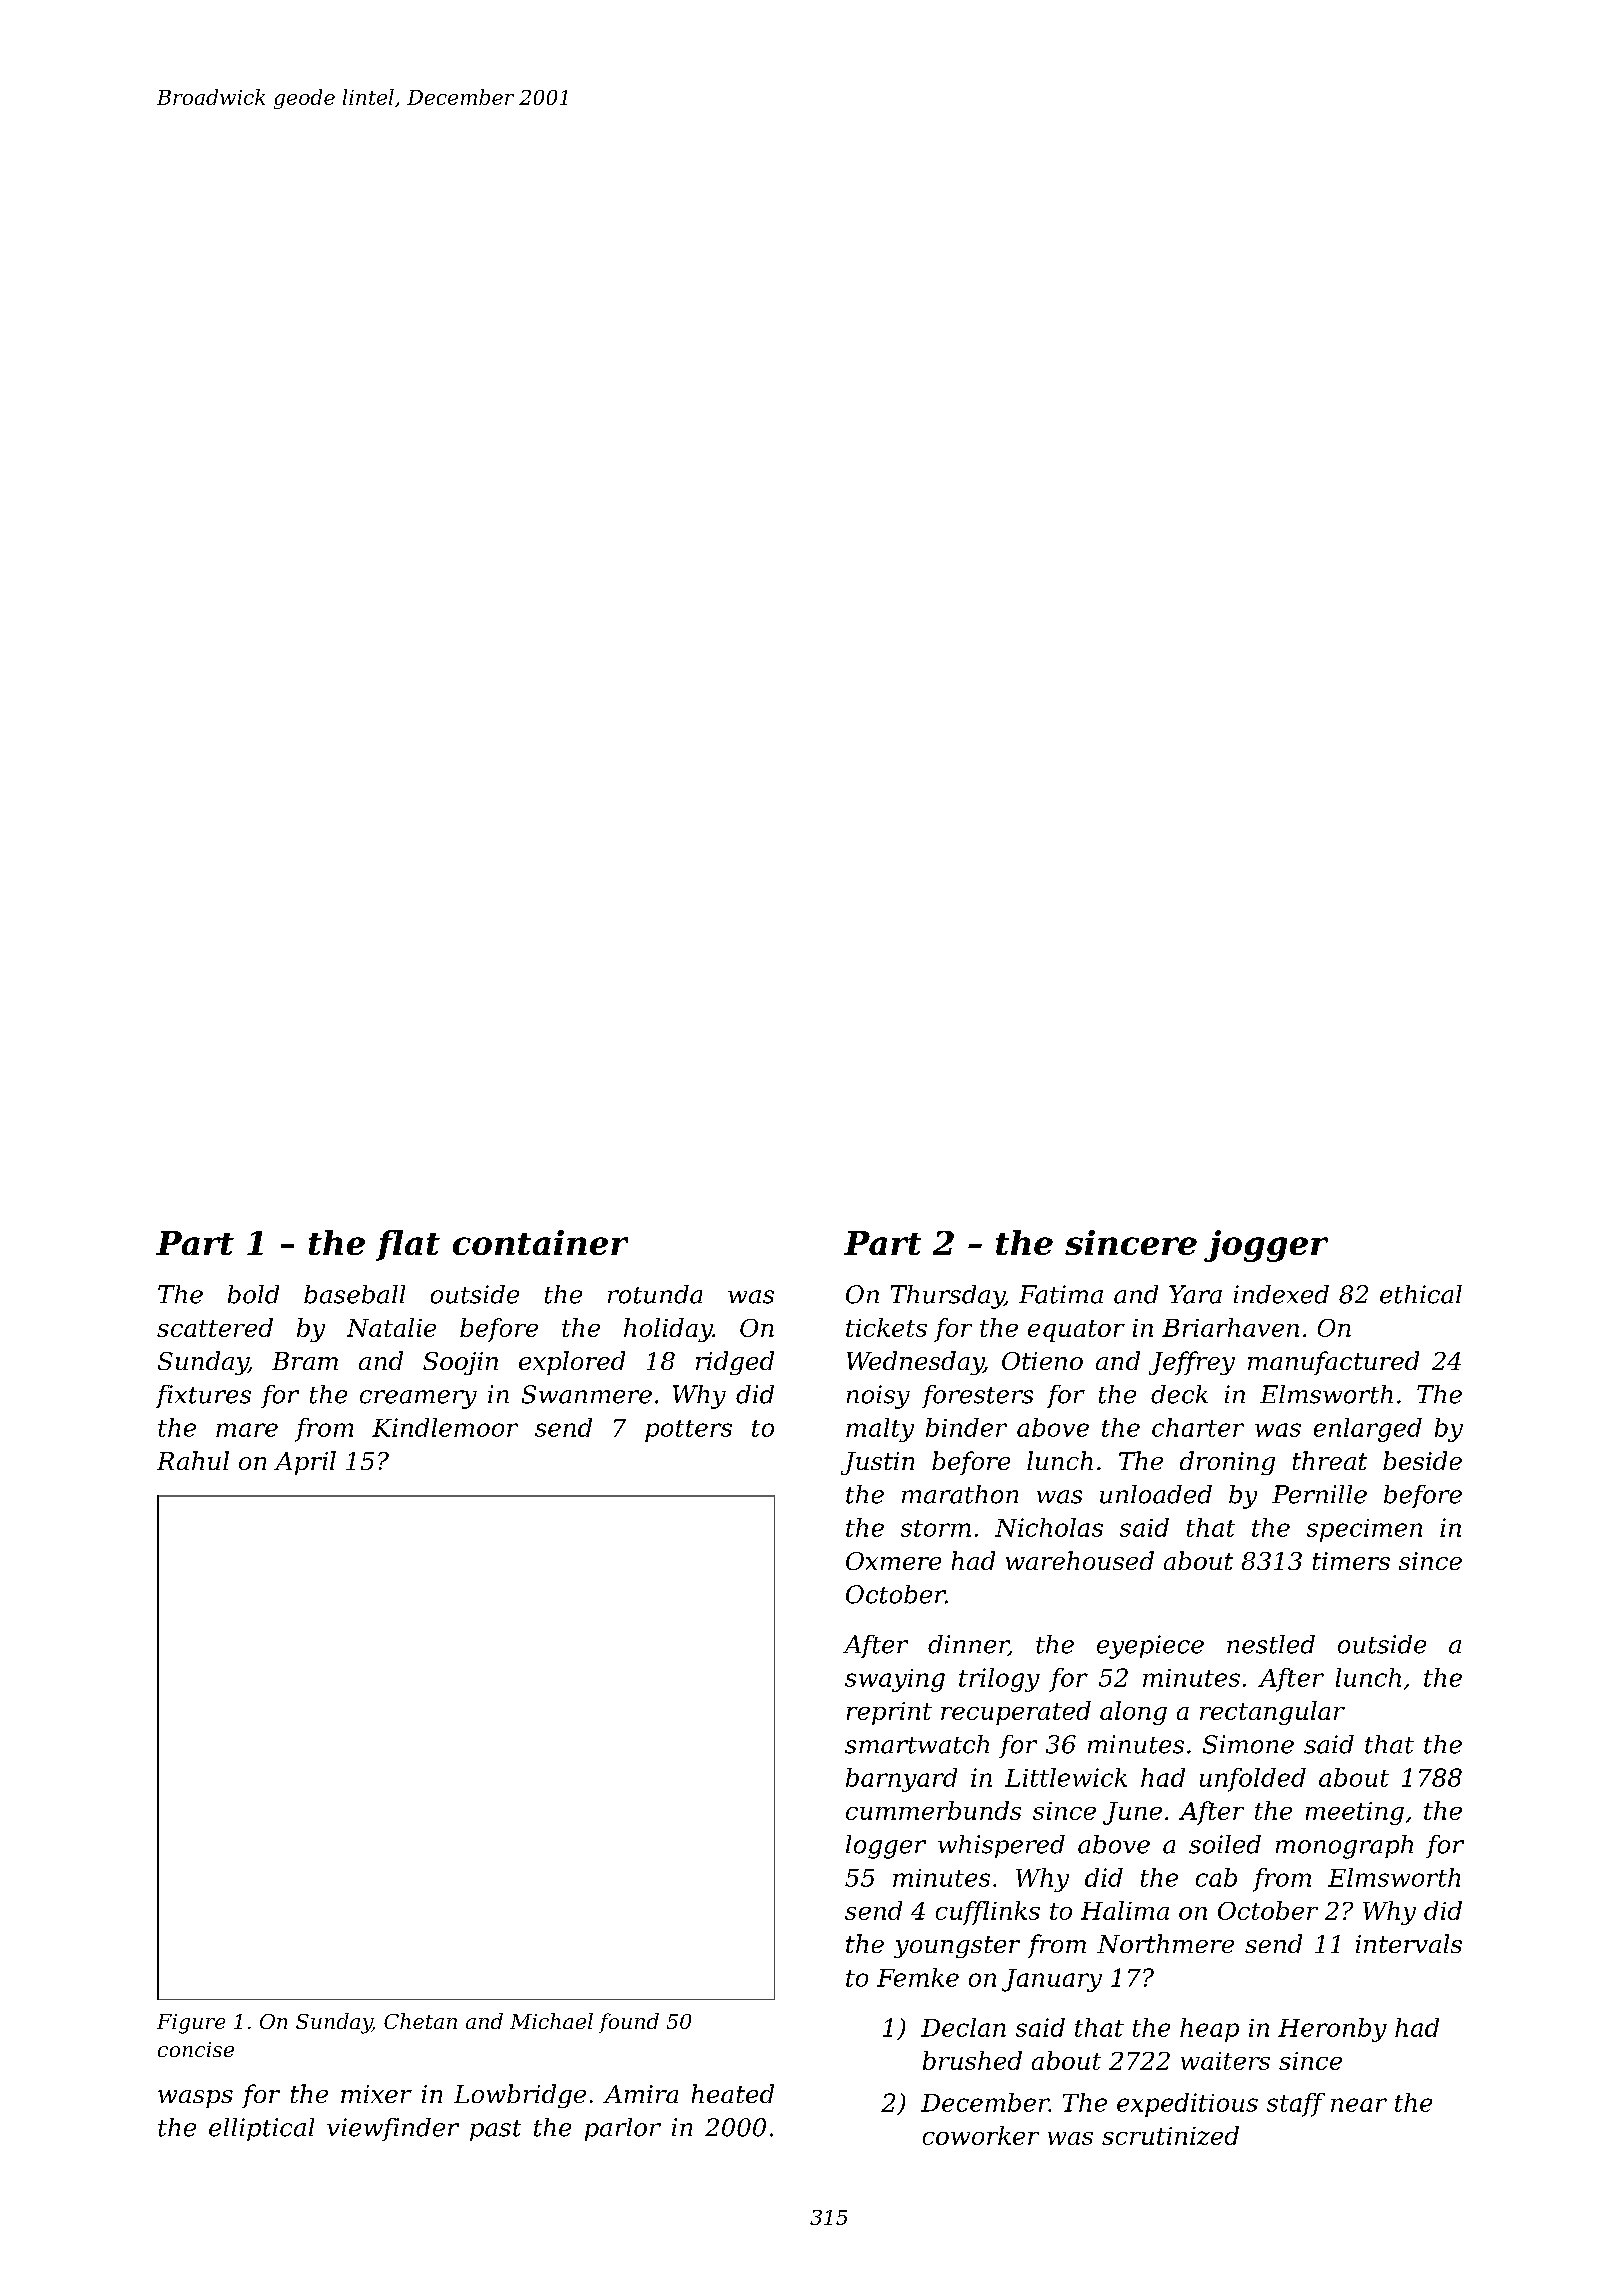 The height and width of the image is (2292, 1620). What do you see at coordinates (1409, 1943) in the image?
I see `intervals` at bounding box center [1409, 1943].
